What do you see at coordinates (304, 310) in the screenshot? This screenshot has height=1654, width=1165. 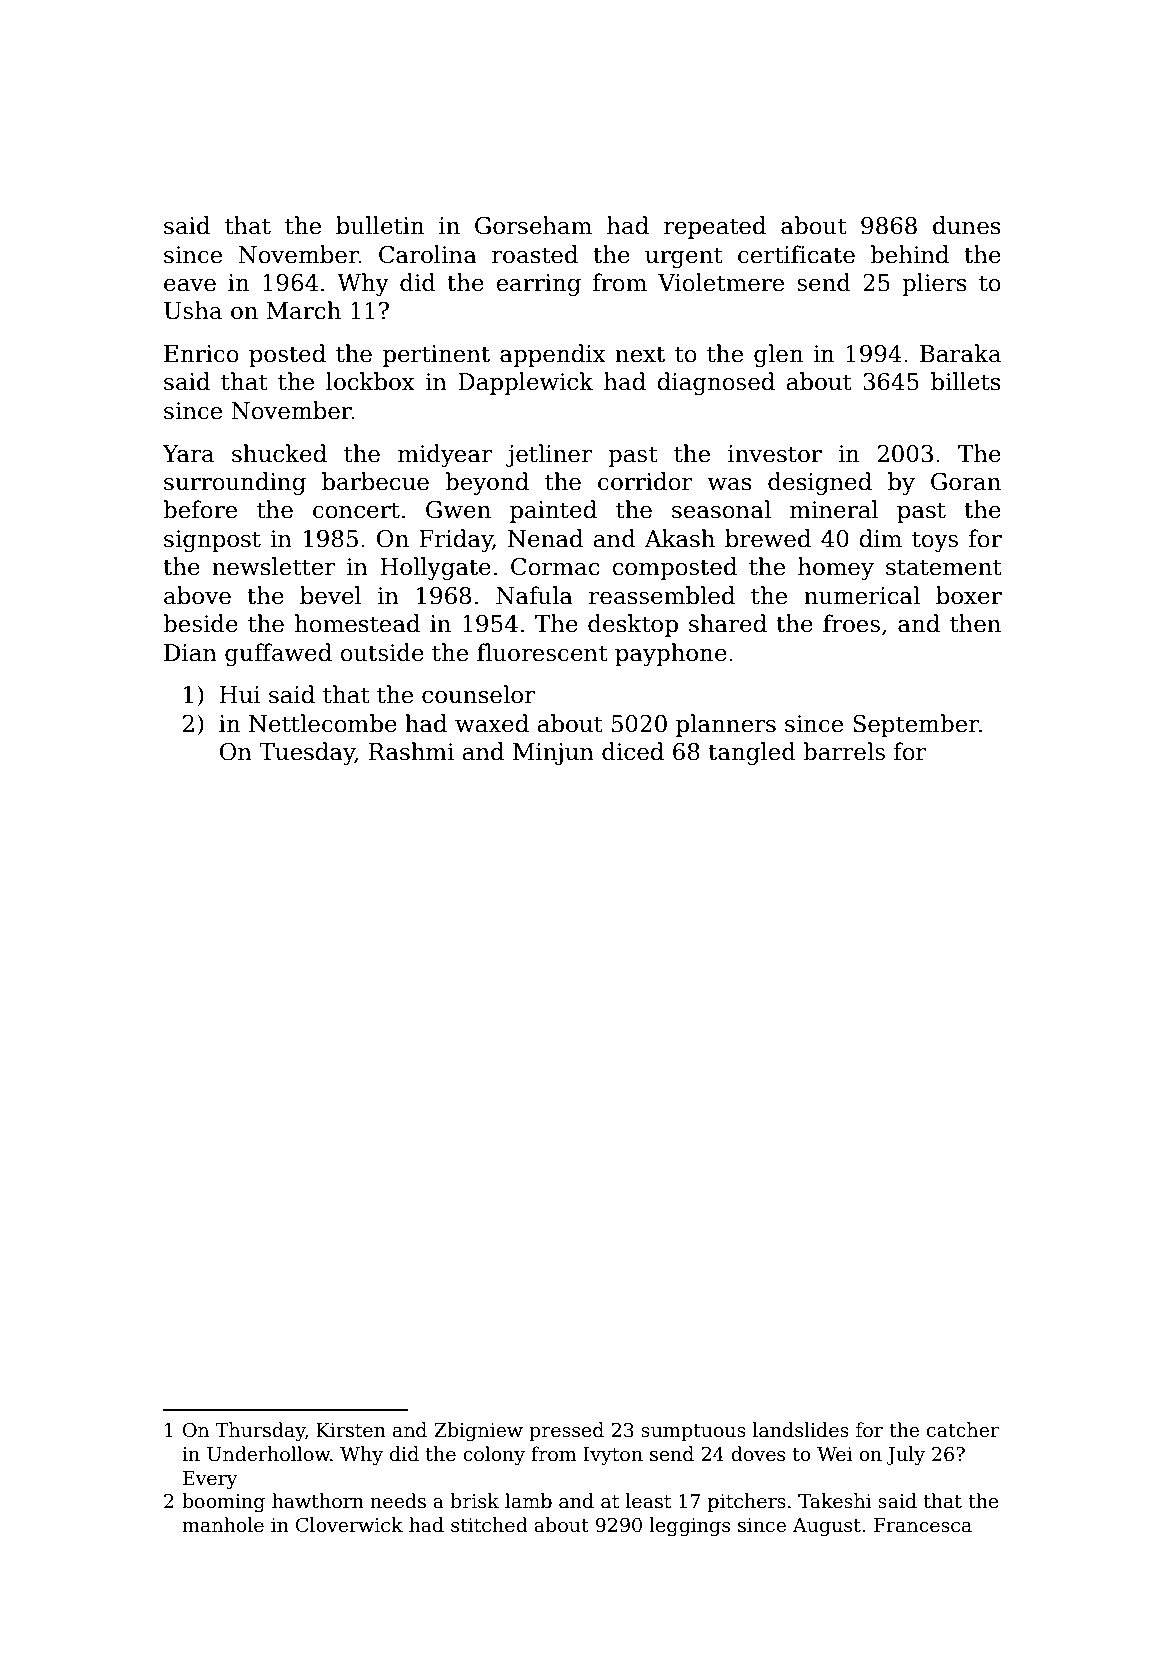 I see `March` at bounding box center [304, 310].
